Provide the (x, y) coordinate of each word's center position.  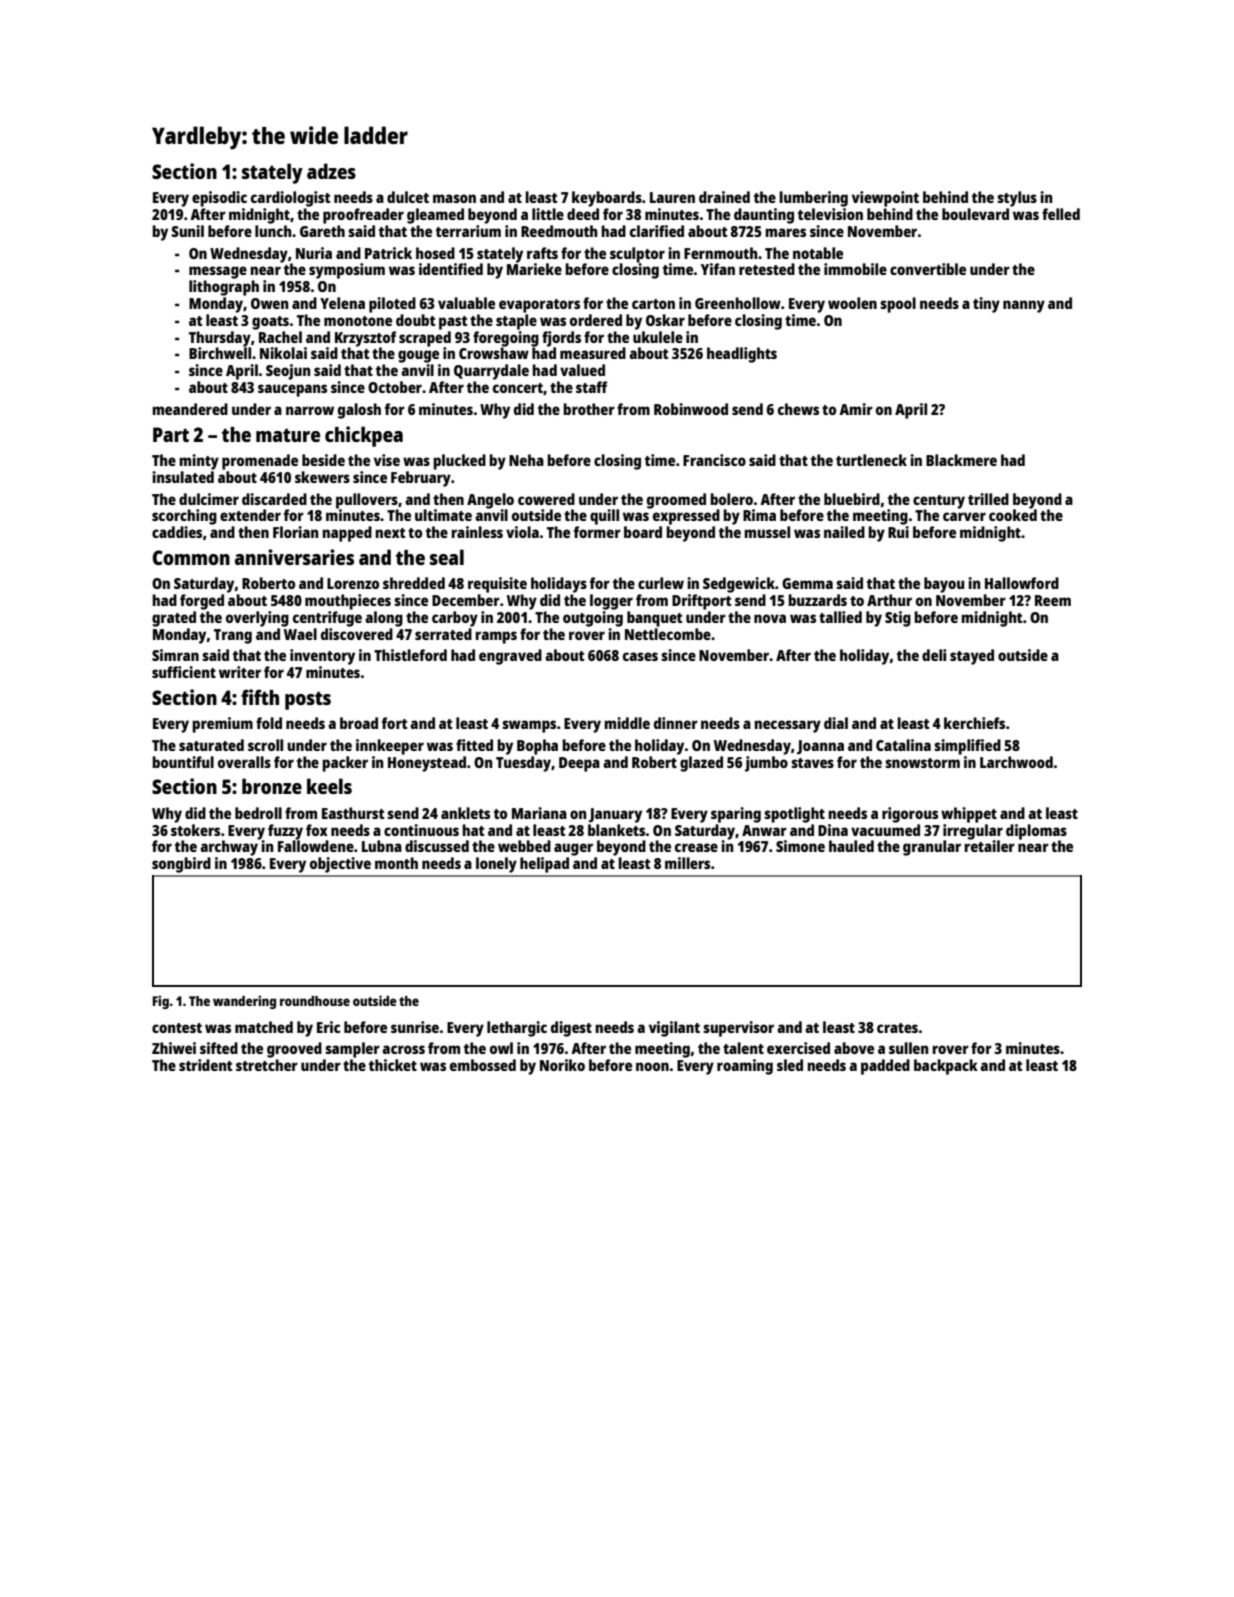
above (854, 1048)
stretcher (267, 1065)
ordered (596, 320)
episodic (219, 199)
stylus (1017, 199)
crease (696, 847)
